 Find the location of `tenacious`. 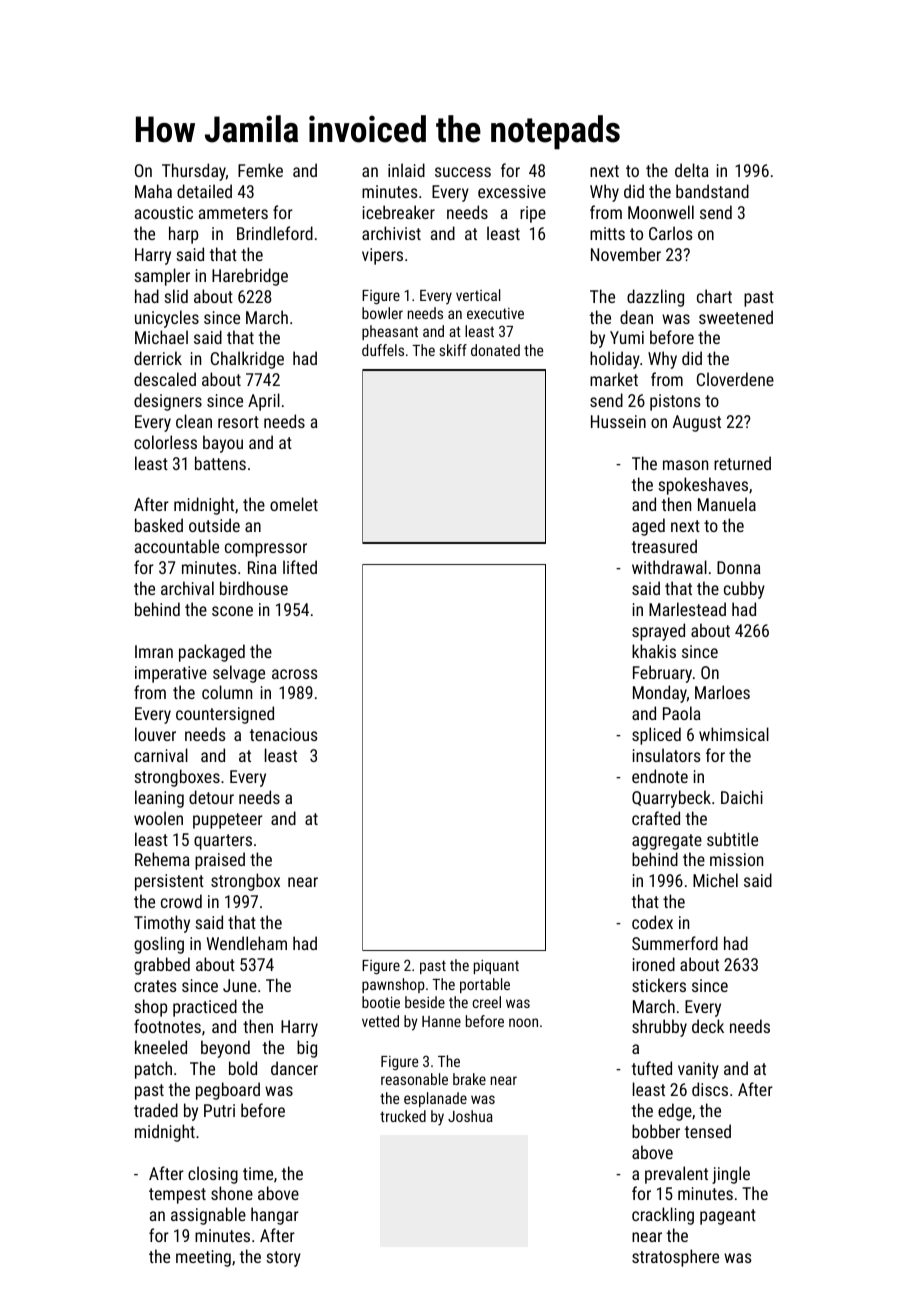

tenacious is located at coordinates (284, 734).
